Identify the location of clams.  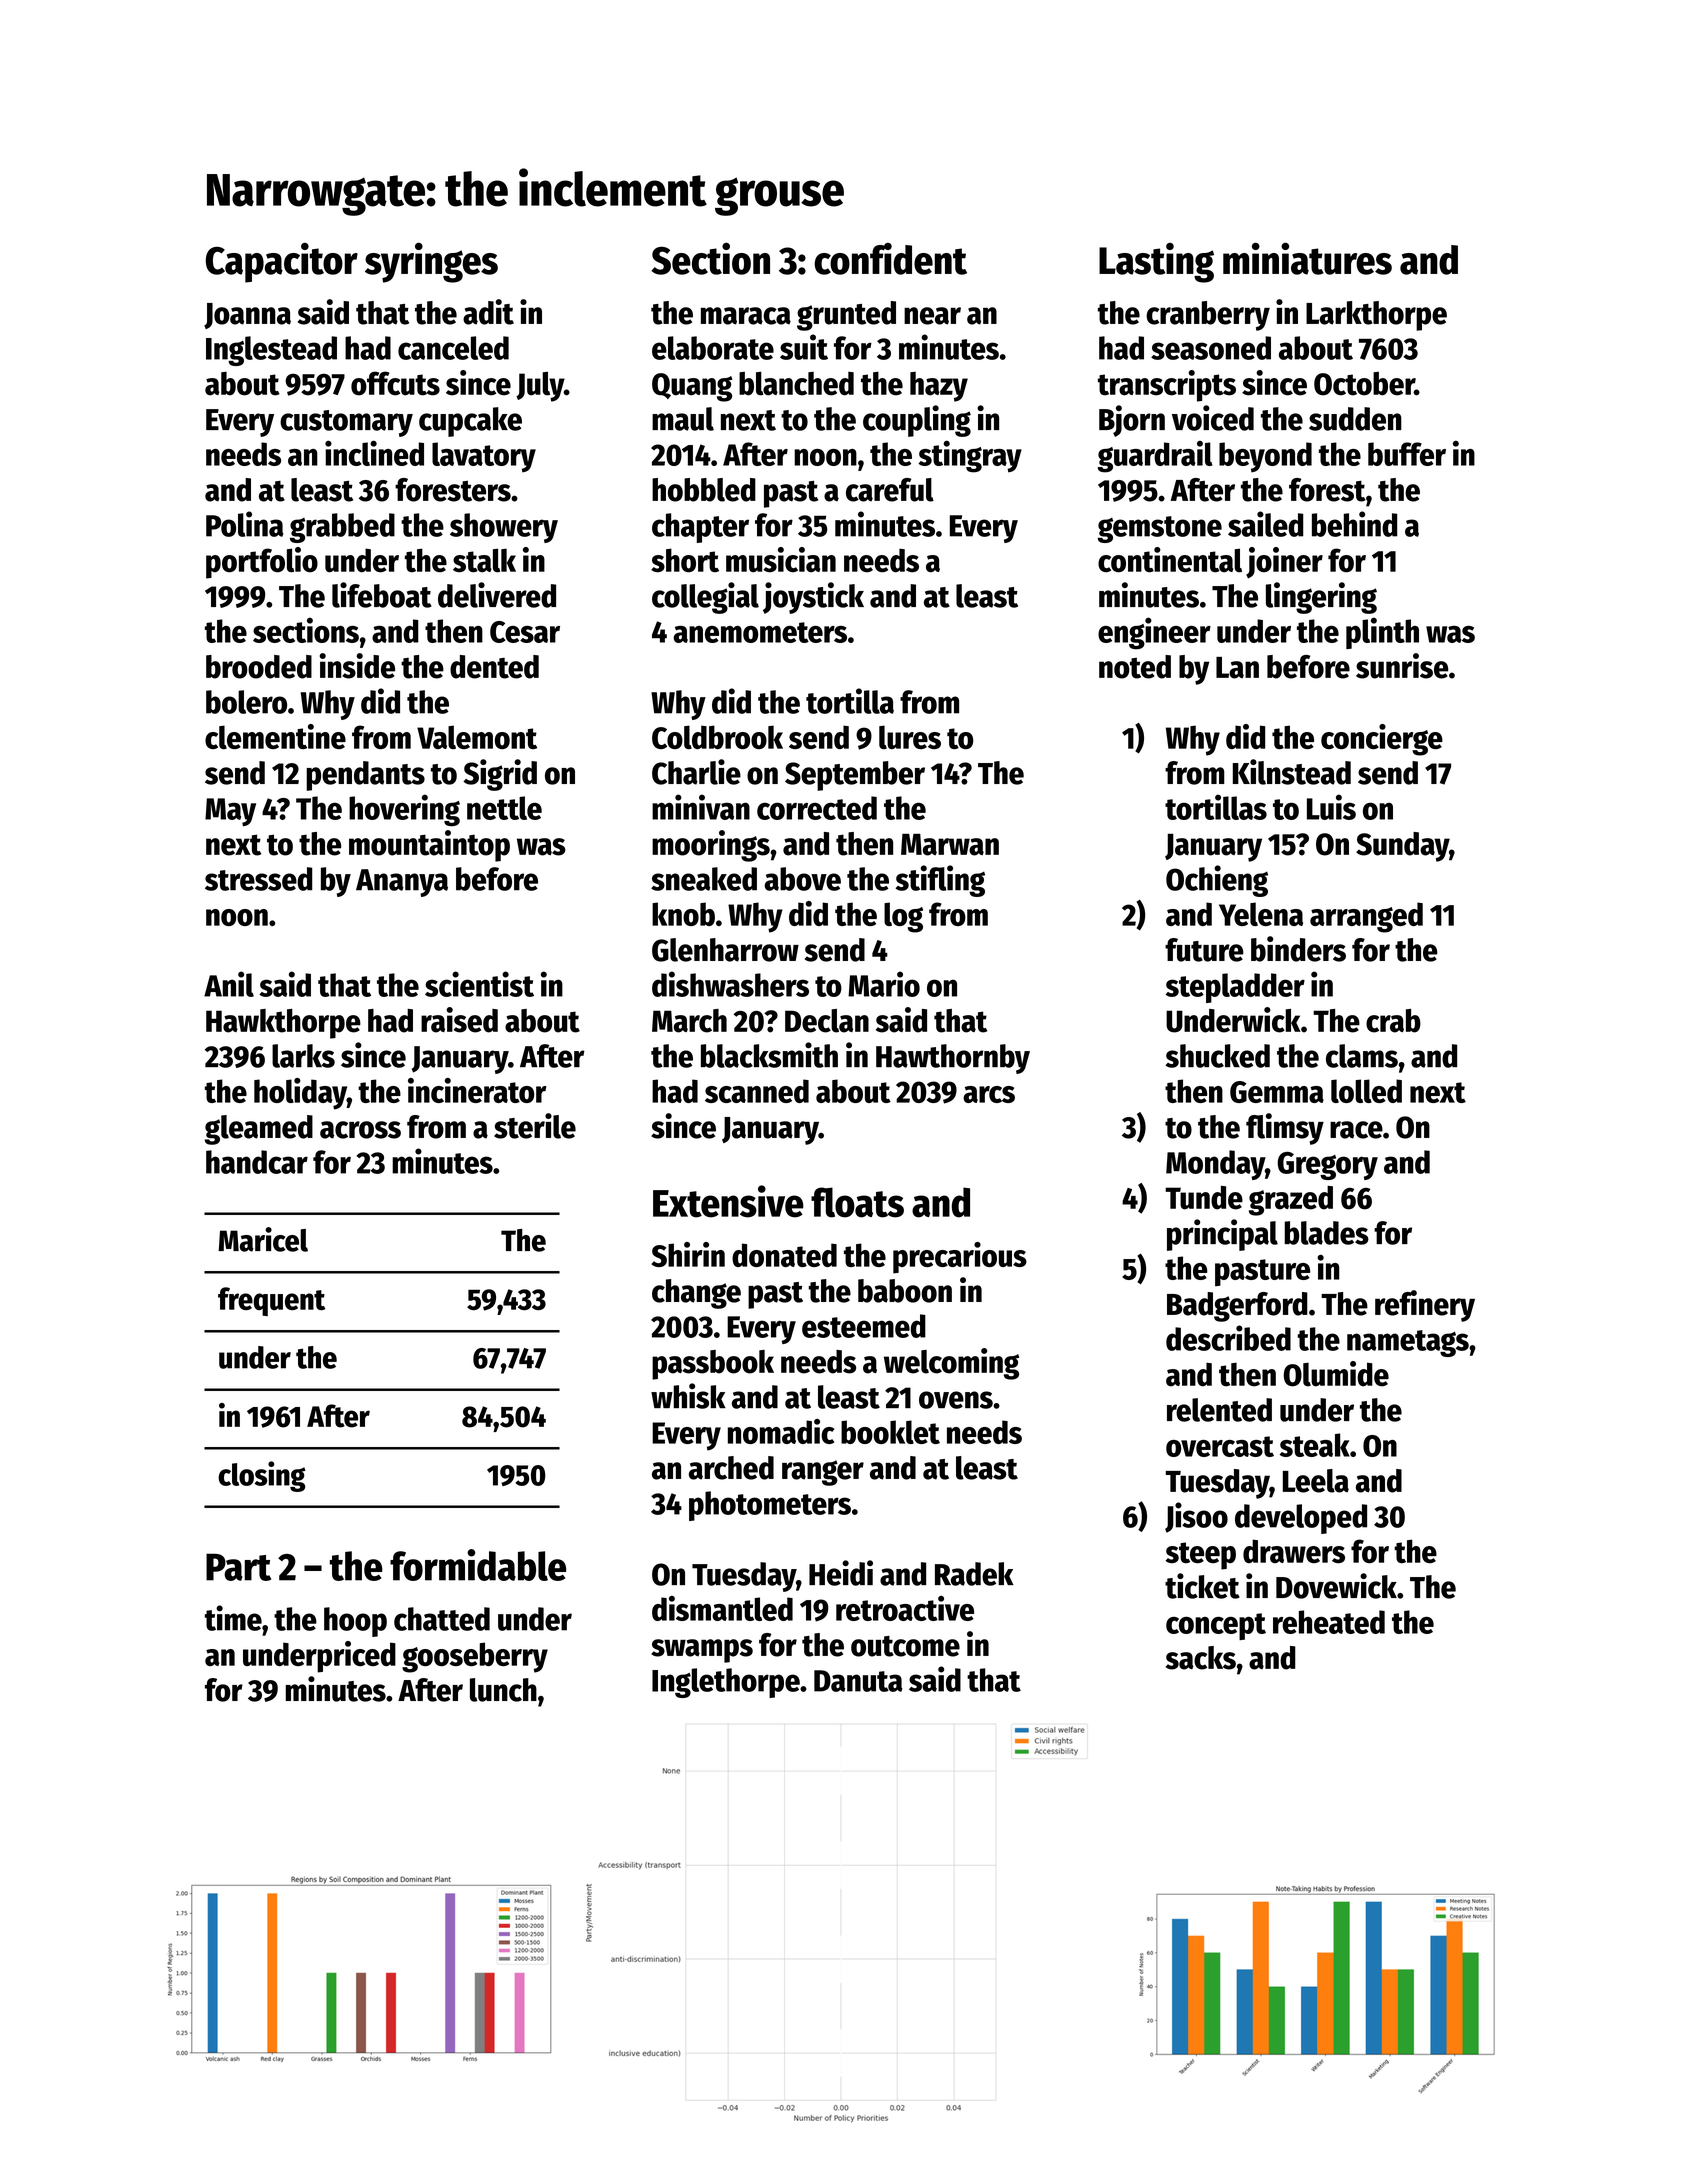
(1362, 1056).
